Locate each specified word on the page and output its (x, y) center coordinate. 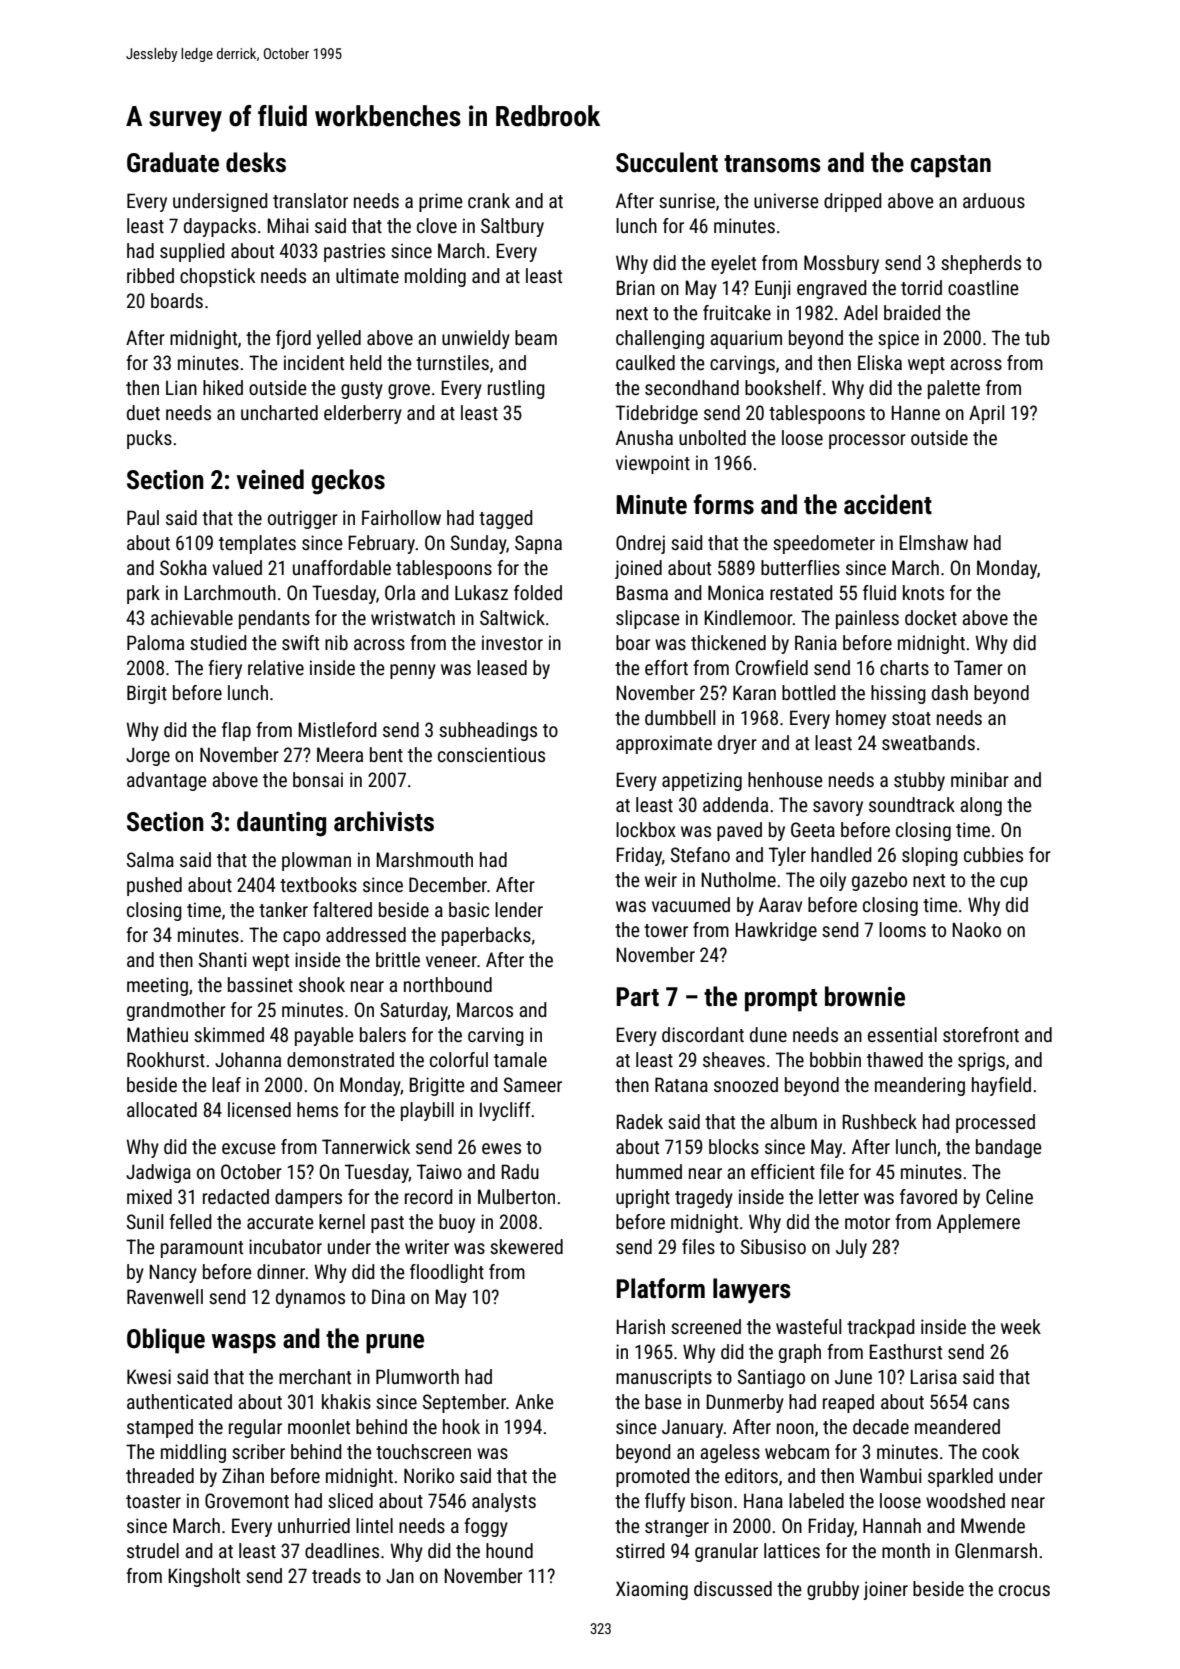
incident (314, 362)
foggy (486, 1527)
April (986, 414)
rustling (516, 389)
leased (502, 667)
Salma (150, 859)
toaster (153, 1501)
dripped (853, 202)
